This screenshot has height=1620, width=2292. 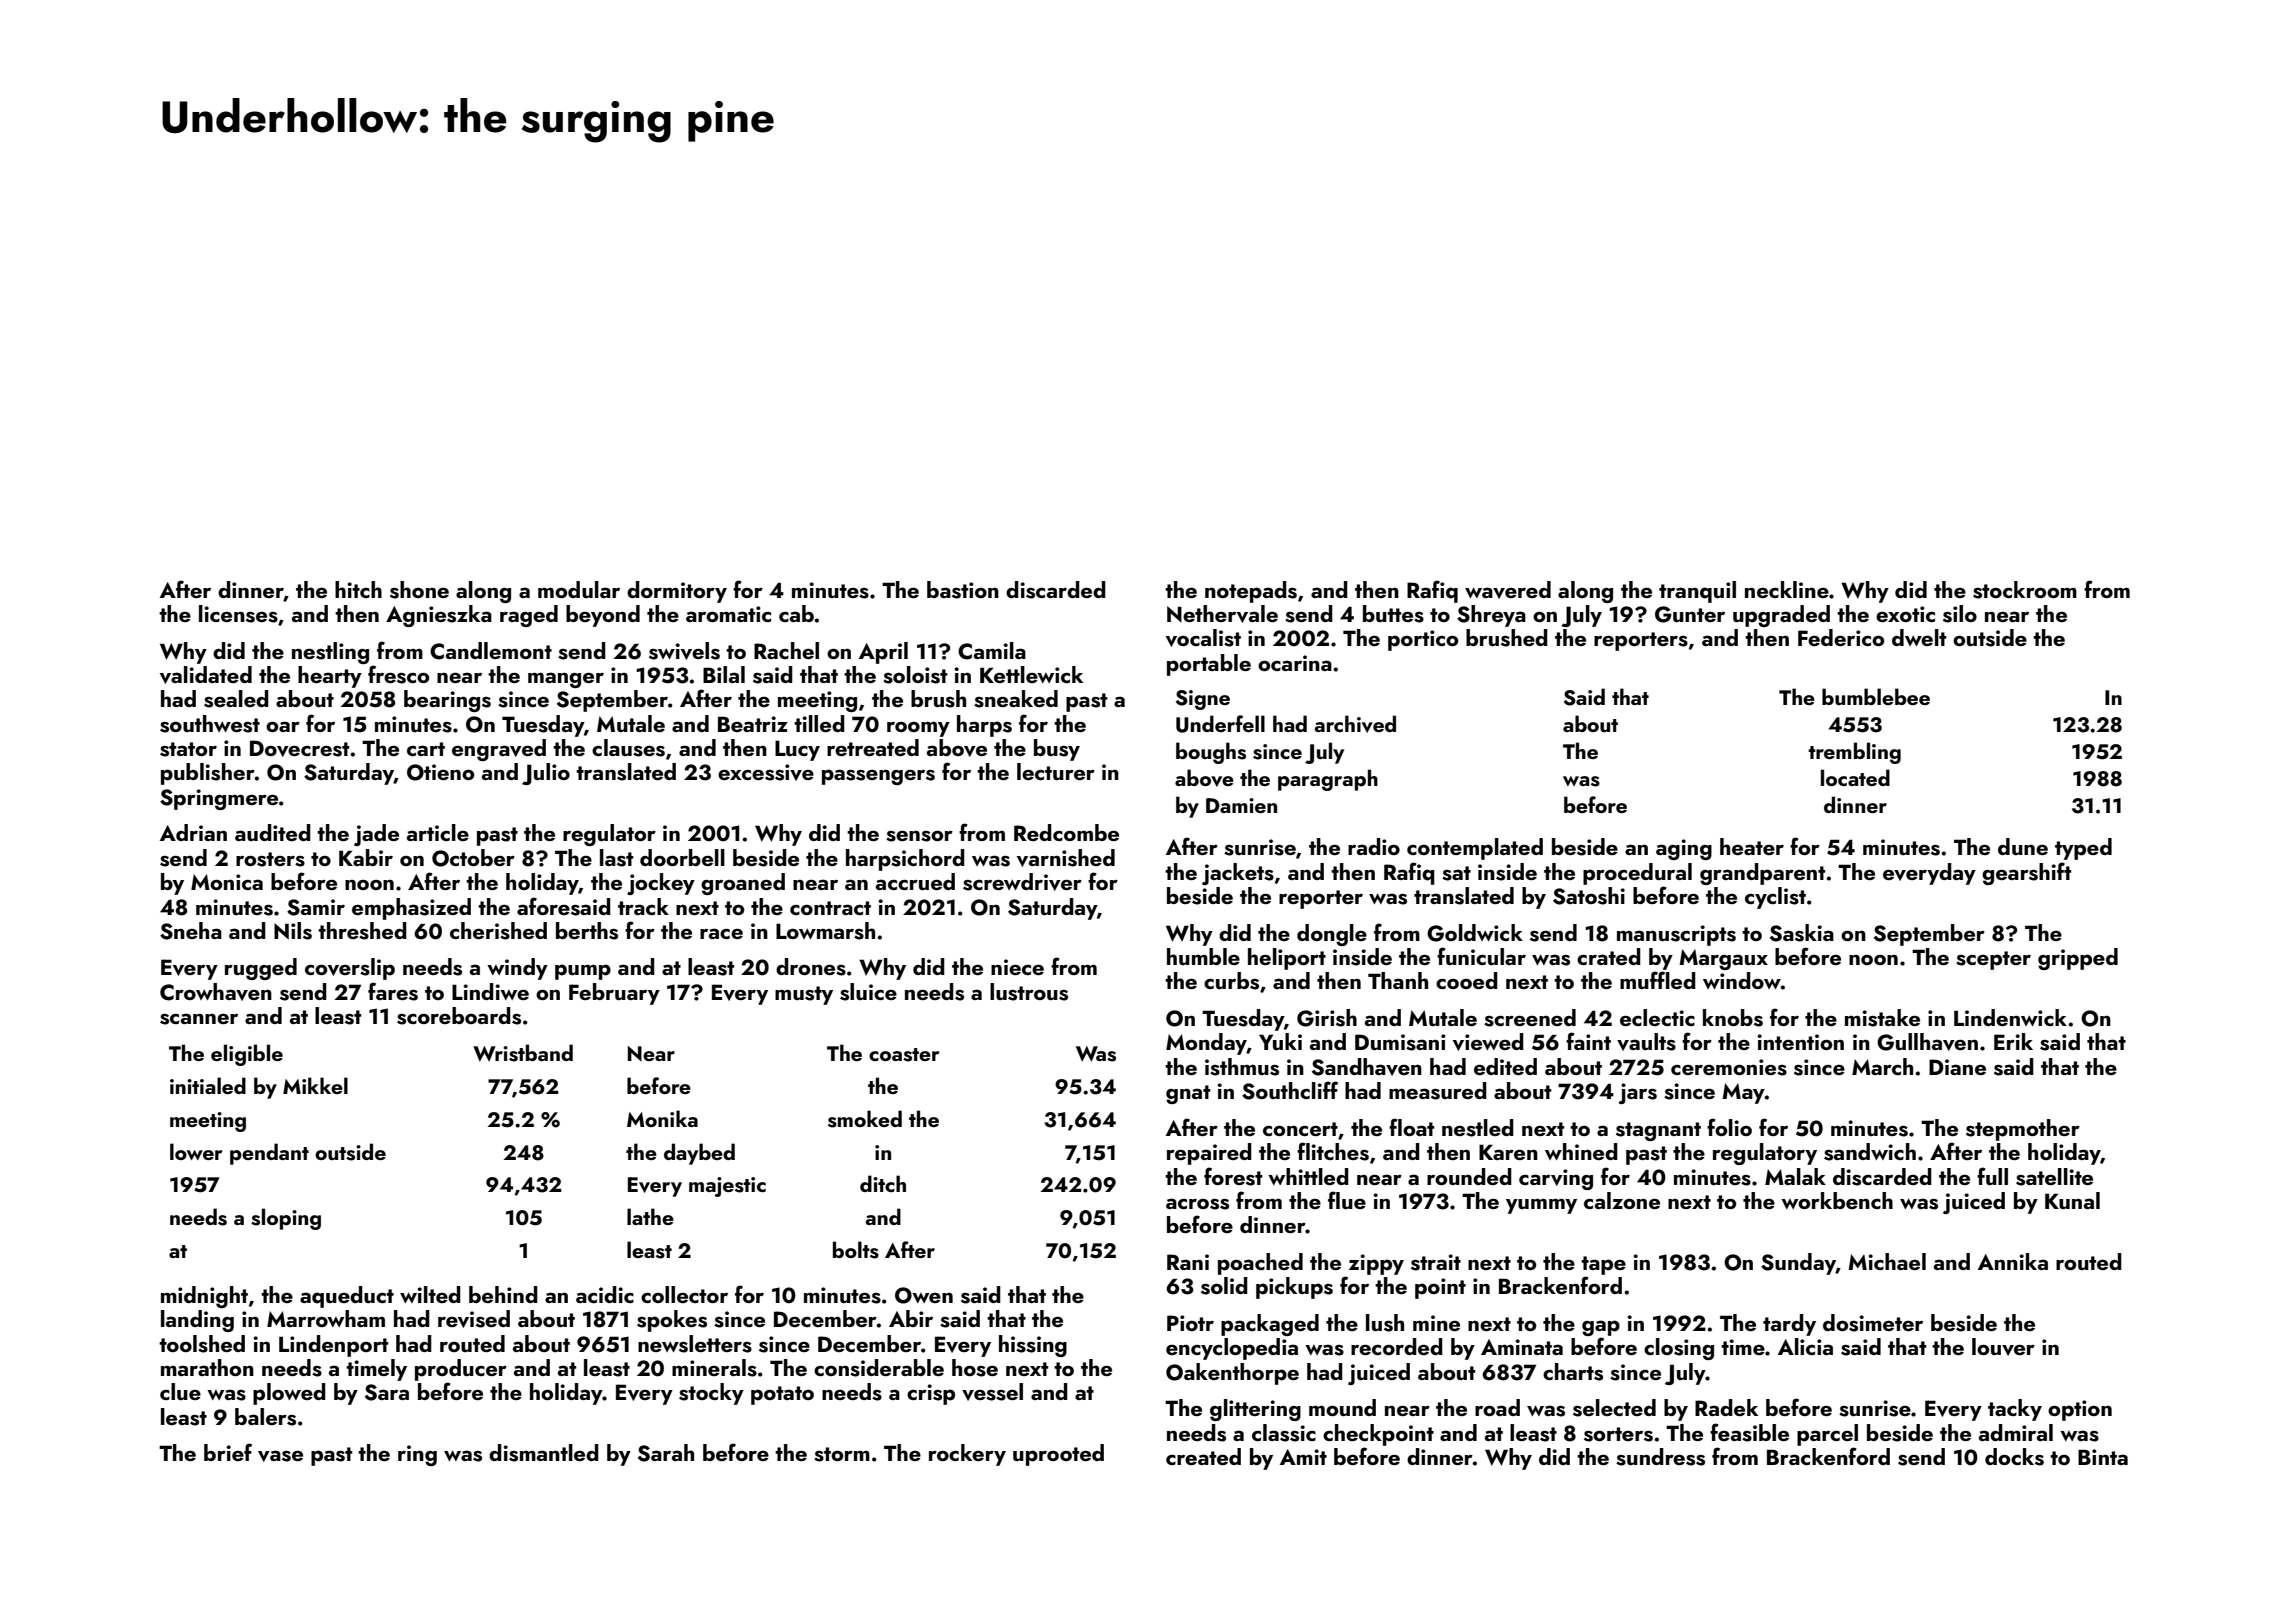 I want to click on window, so click(x=1742, y=980).
